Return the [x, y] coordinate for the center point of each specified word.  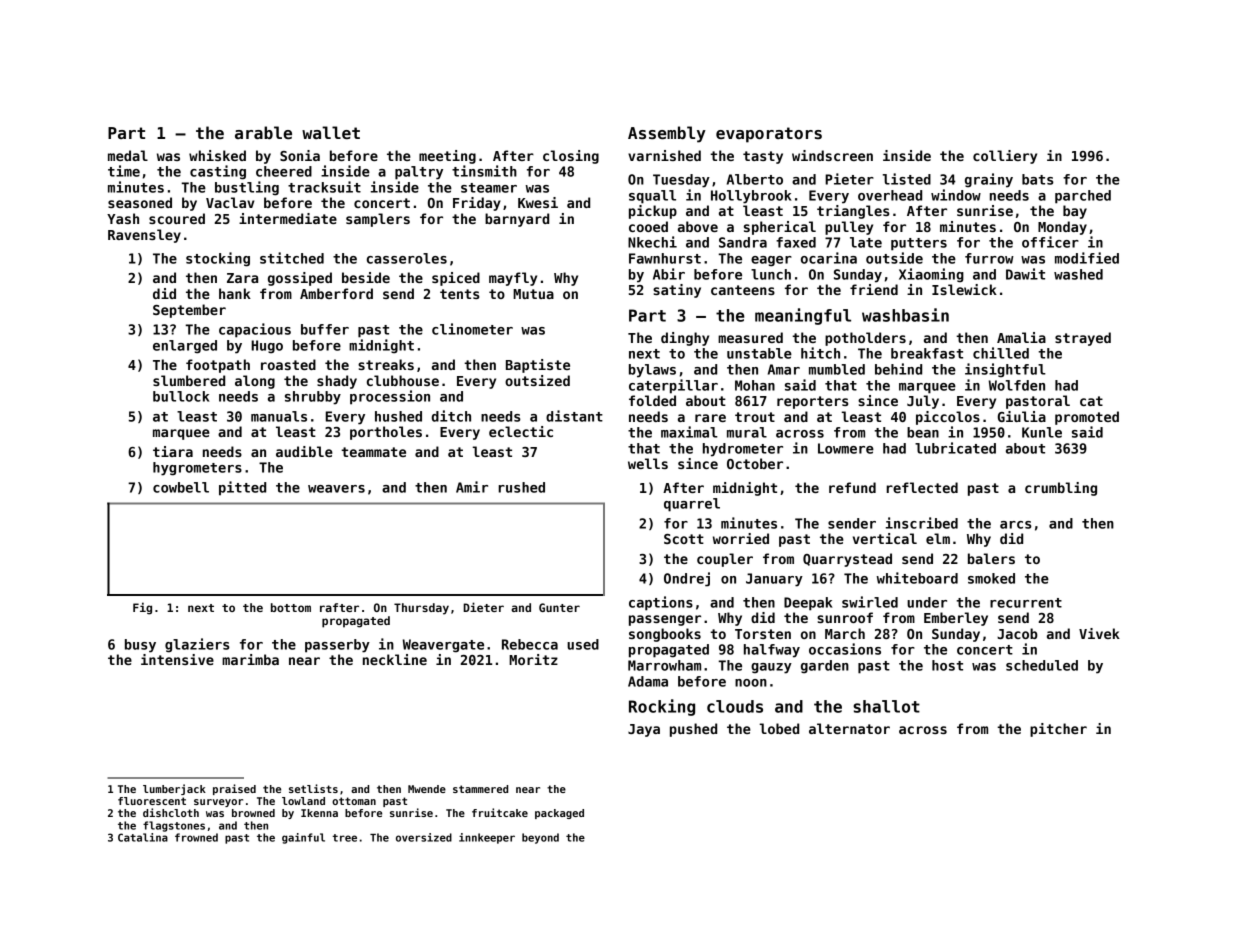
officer [1050, 242]
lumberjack [174, 789]
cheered [284, 171]
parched [1083, 197]
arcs [1016, 525]
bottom [291, 607]
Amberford [336, 293]
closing [571, 157]
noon [751, 683]
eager [771, 261]
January [774, 580]
